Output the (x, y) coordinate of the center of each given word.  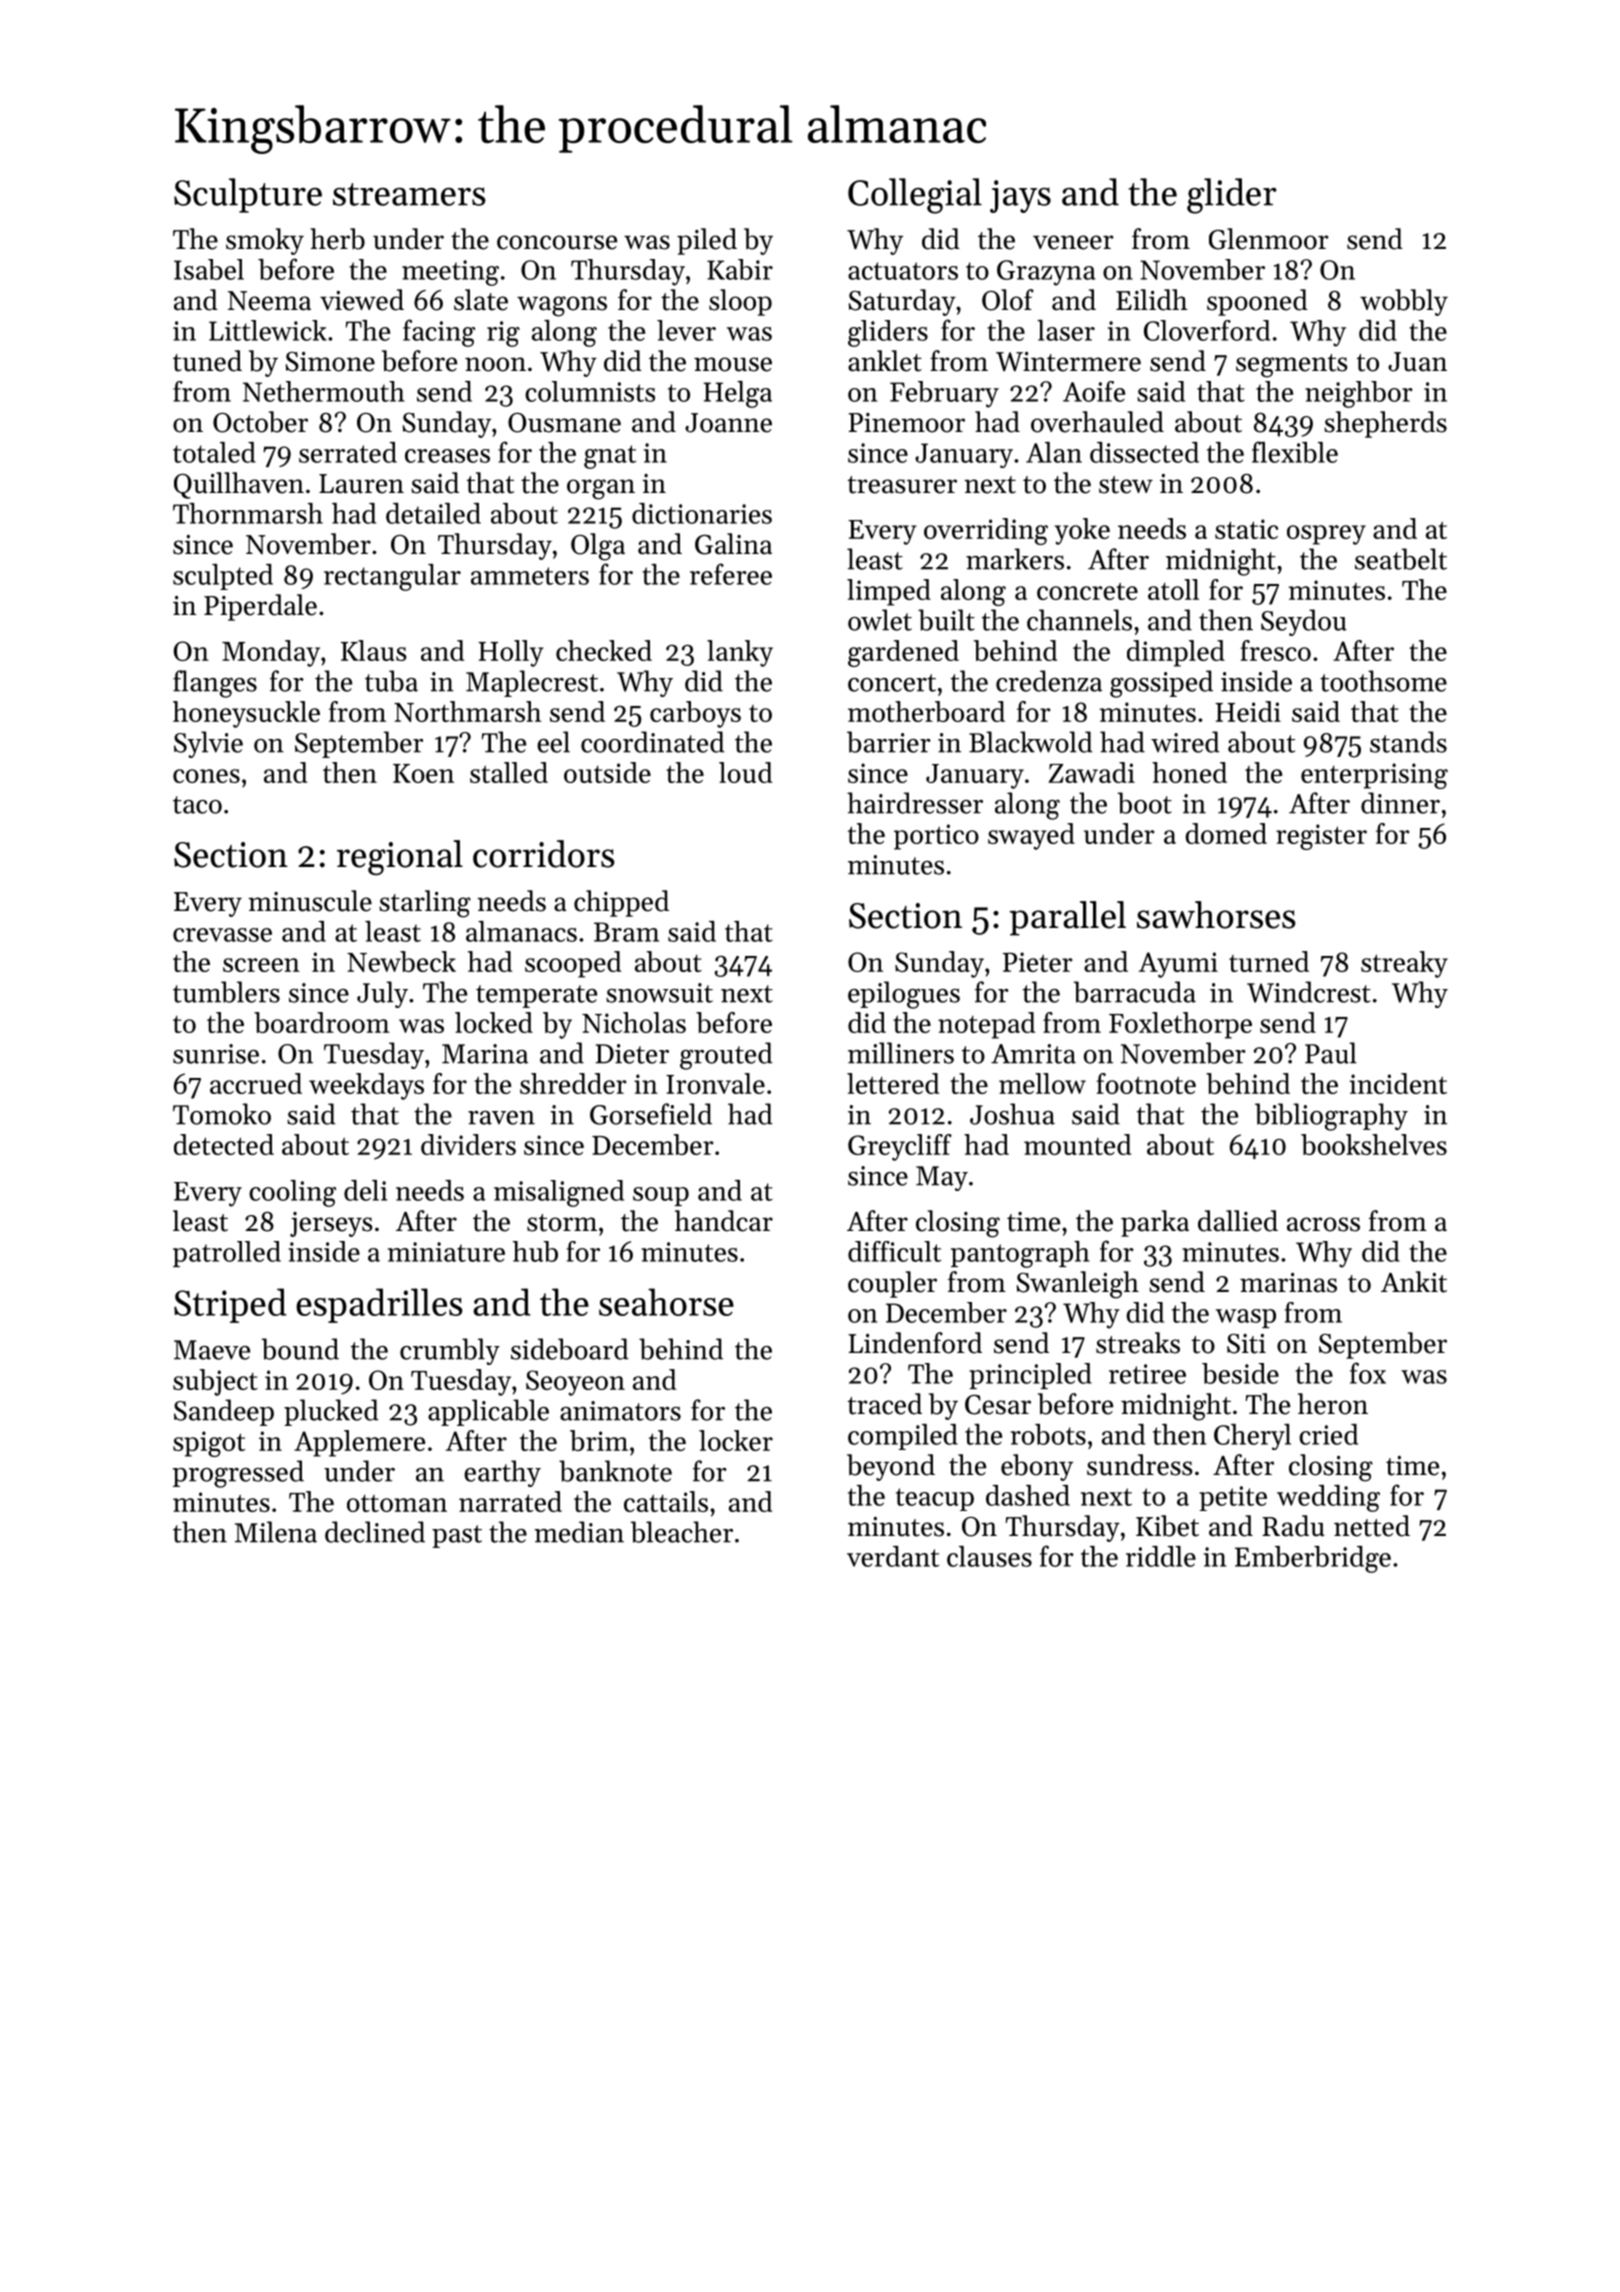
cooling (292, 1193)
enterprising (1374, 776)
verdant (893, 1556)
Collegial (915, 196)
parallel (1068, 918)
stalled (509, 772)
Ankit (1414, 1282)
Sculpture (248, 195)
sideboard (570, 1349)
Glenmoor (1269, 239)
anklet (885, 361)
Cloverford (1207, 330)
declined (375, 1532)
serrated (348, 452)
